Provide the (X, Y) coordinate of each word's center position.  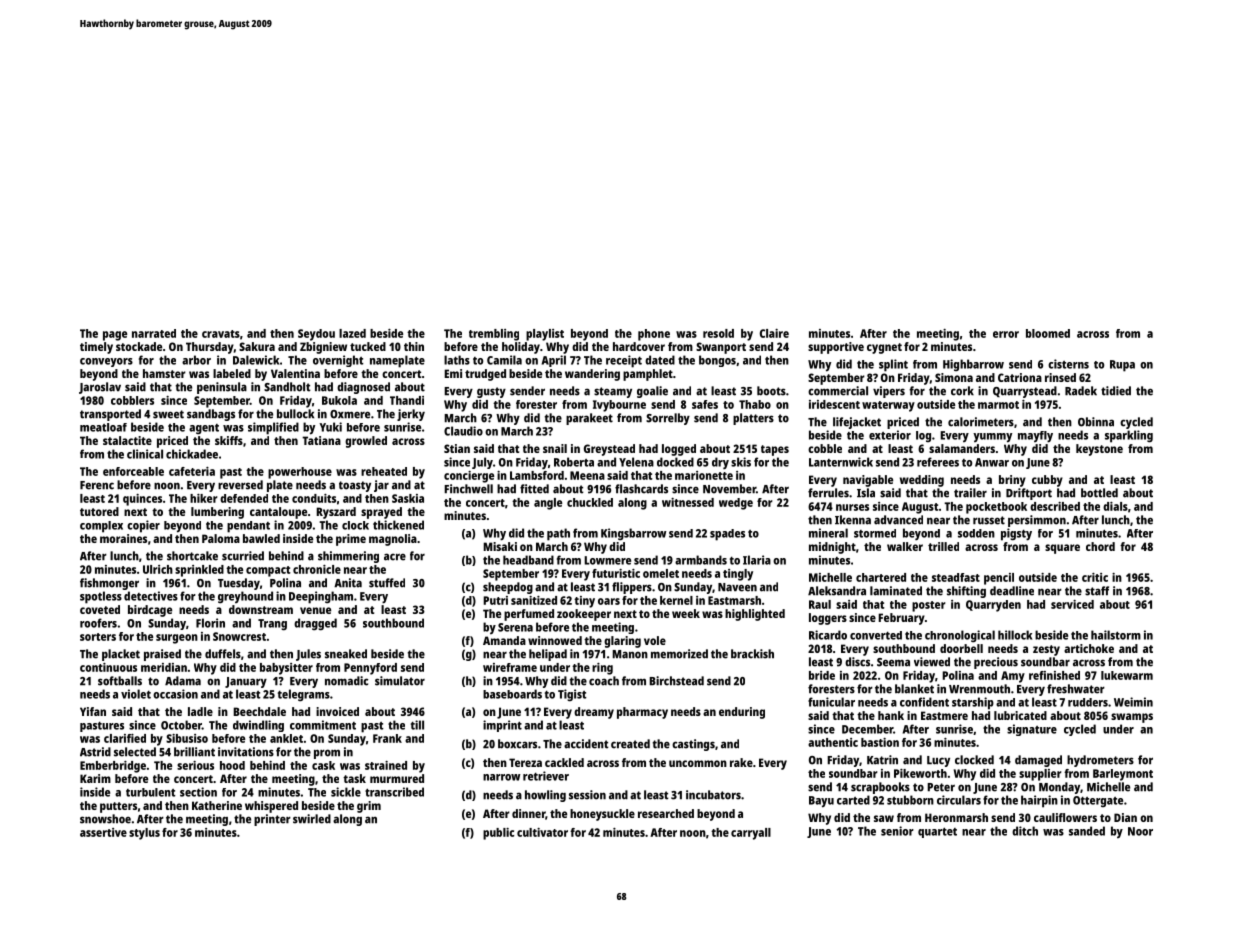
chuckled (590, 502)
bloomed (1048, 333)
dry (720, 463)
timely (96, 348)
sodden (976, 533)
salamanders (962, 448)
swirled (312, 819)
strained (386, 765)
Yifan (93, 711)
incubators (713, 795)
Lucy (938, 761)
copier (143, 526)
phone (654, 335)
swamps (1132, 718)
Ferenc (97, 485)
